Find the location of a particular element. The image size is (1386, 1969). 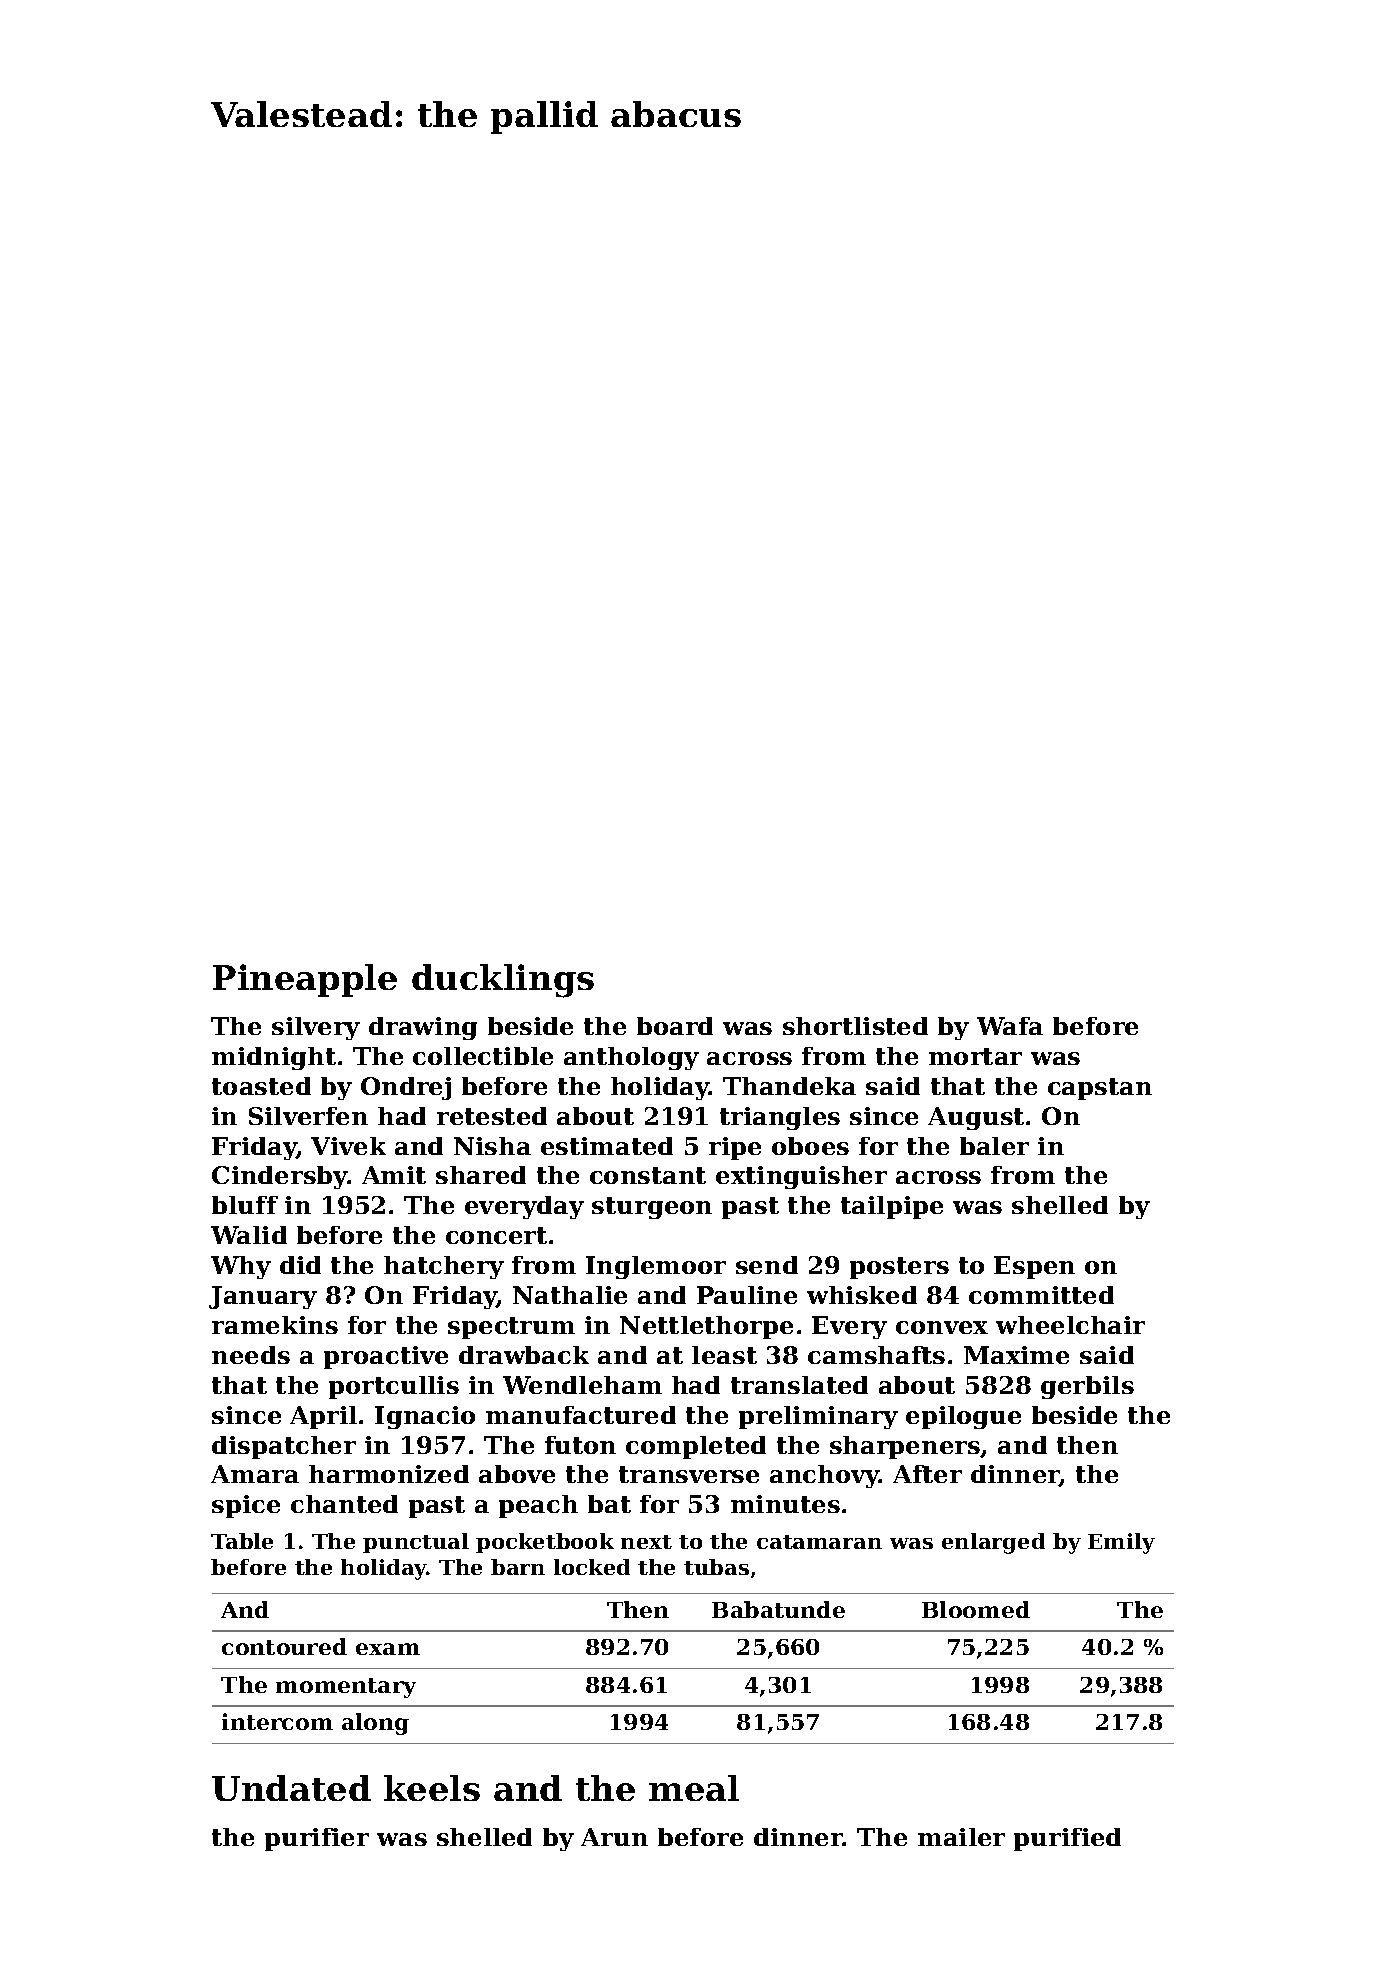

shortlisted is located at coordinates (855, 1026).
